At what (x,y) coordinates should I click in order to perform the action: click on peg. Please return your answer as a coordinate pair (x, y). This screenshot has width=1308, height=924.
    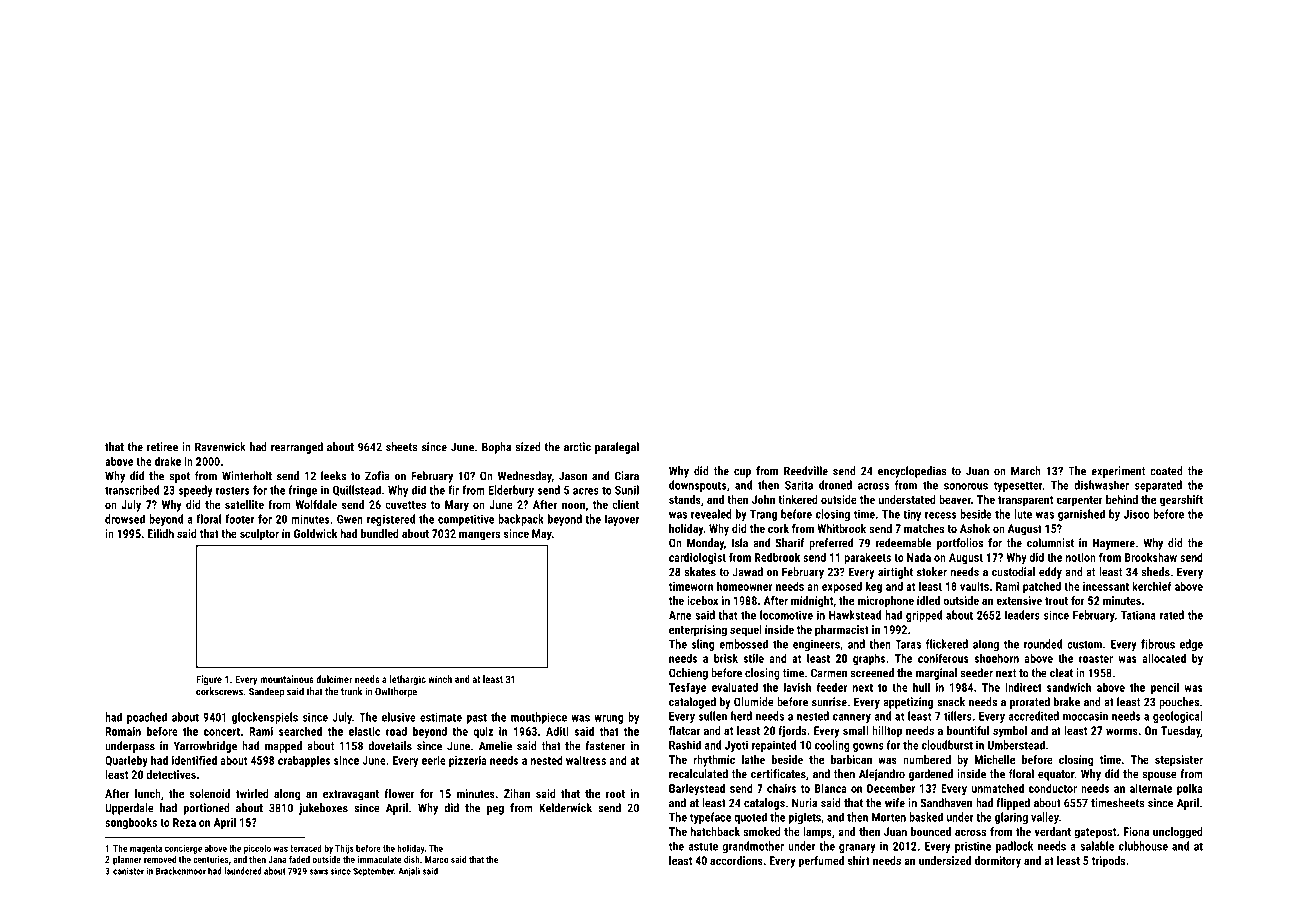
    Looking at the image, I should click on (495, 810).
